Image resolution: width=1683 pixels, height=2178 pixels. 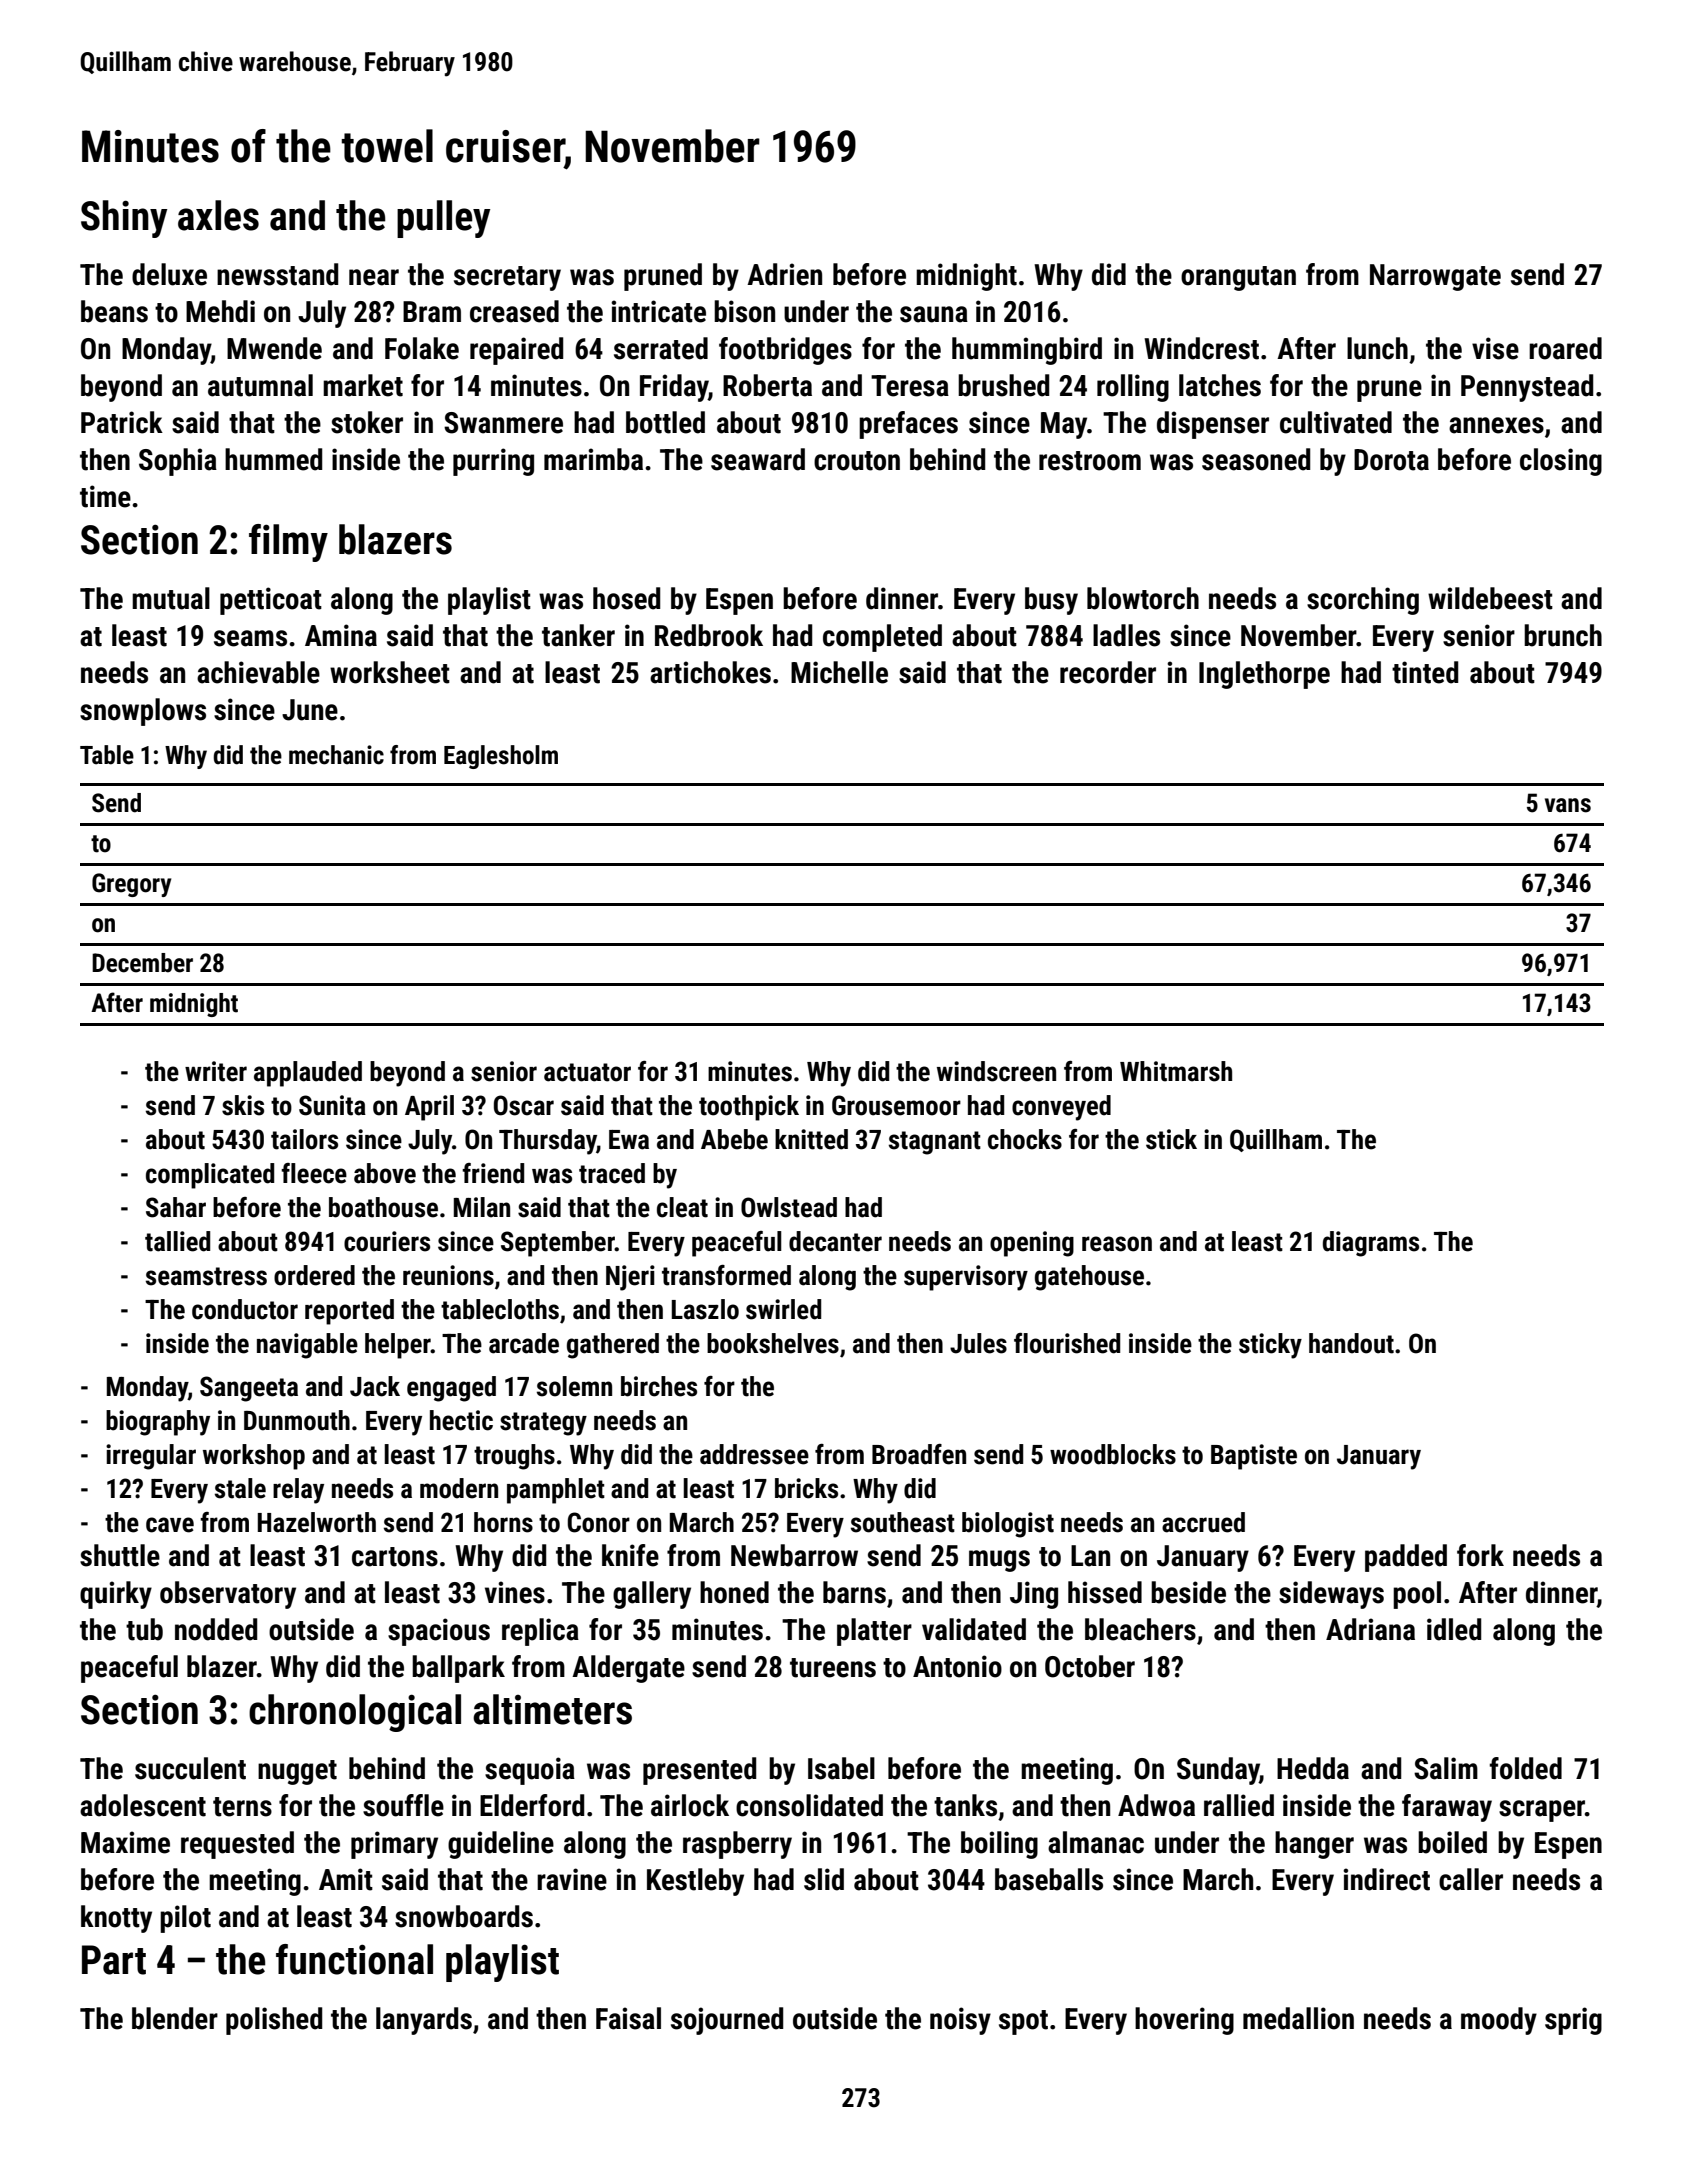 I want to click on Michelle, so click(x=839, y=672).
